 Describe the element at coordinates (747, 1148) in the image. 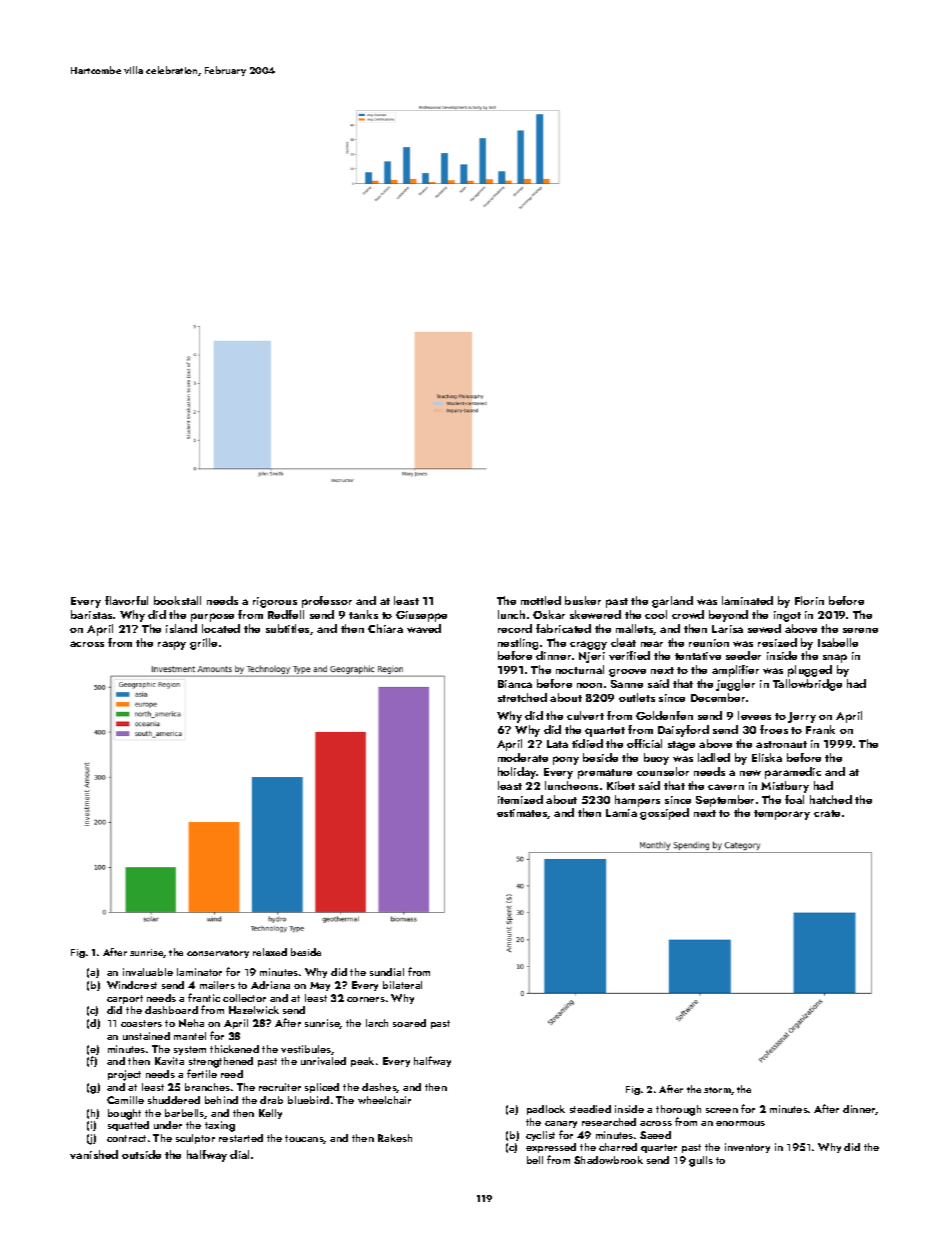

I see `inventory` at that location.
